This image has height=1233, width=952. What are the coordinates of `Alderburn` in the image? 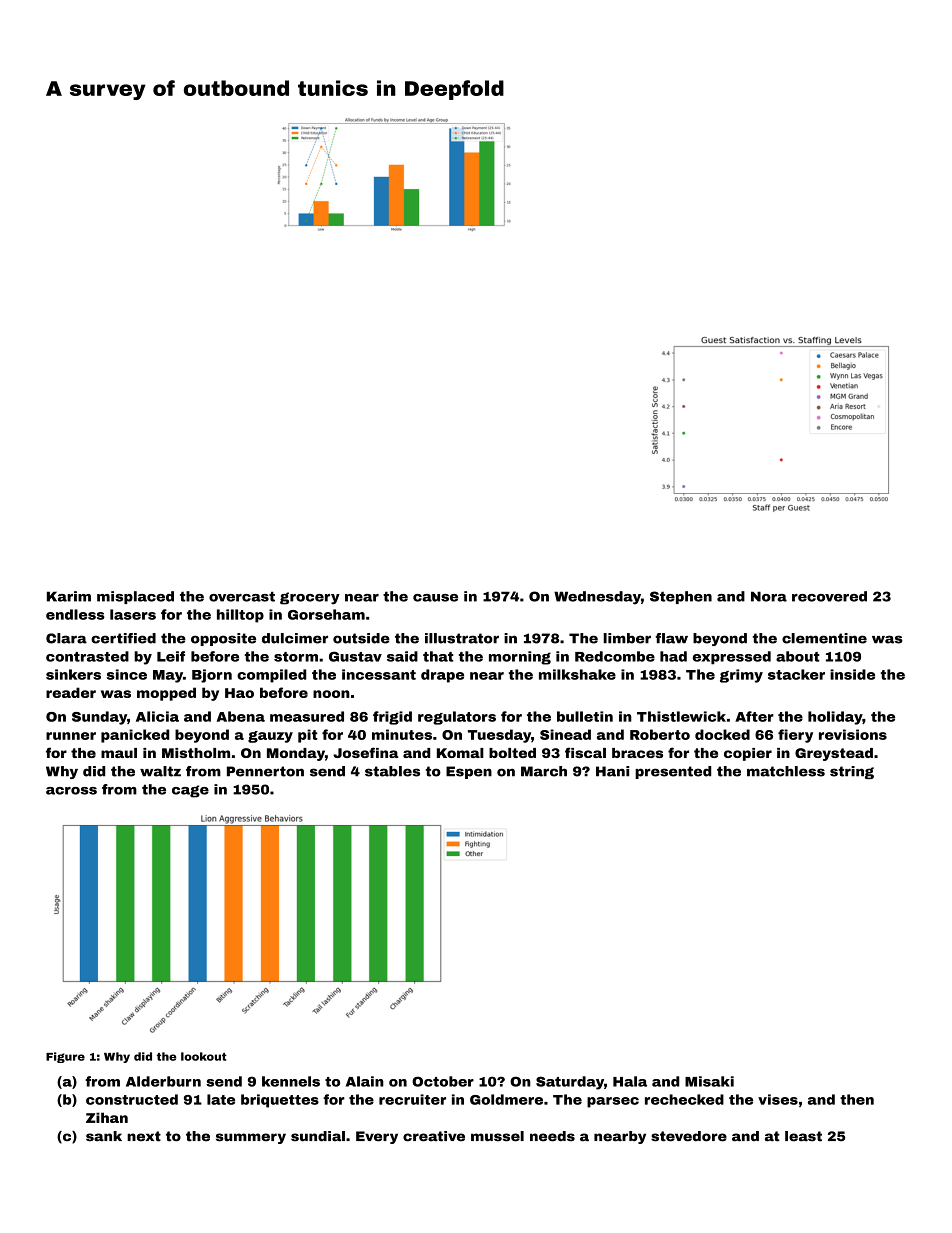 It's located at (163, 1081).
